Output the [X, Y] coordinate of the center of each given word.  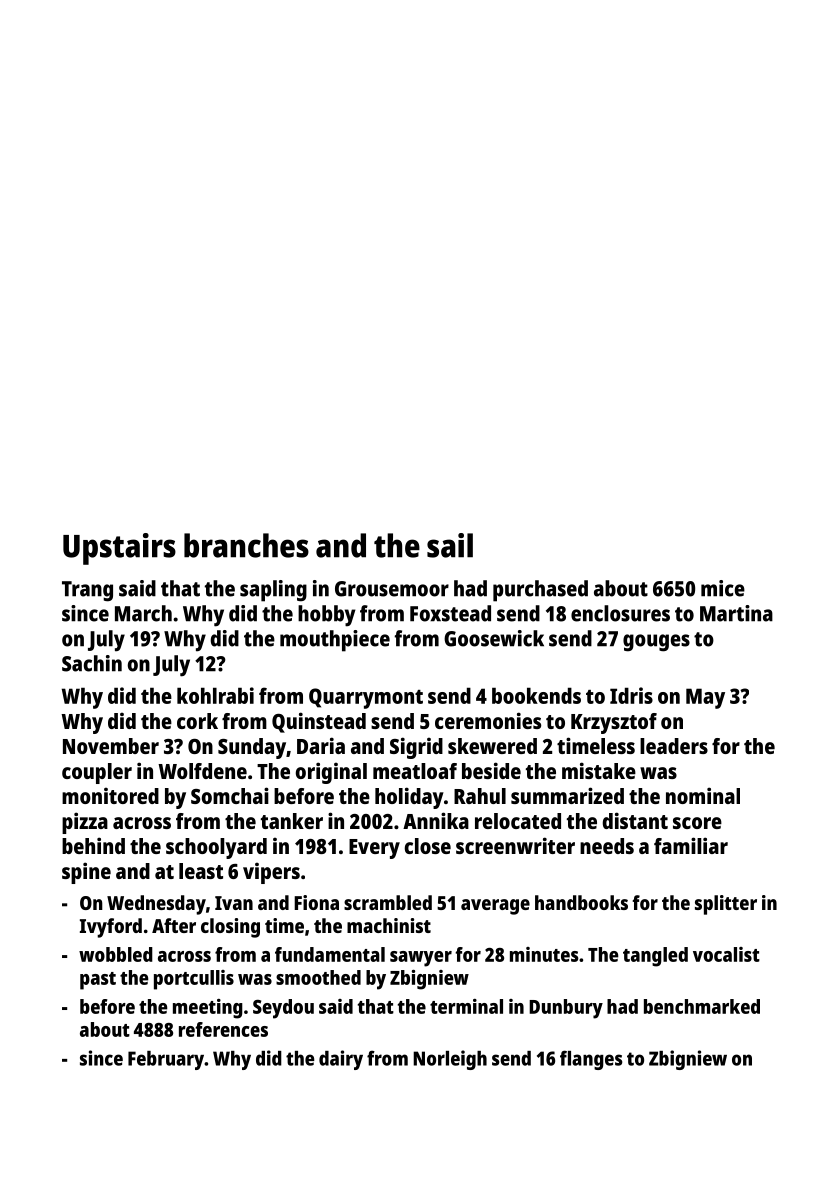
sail [450, 545]
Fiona [316, 902]
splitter [726, 905]
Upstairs [119, 549]
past [98, 981]
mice [723, 588]
